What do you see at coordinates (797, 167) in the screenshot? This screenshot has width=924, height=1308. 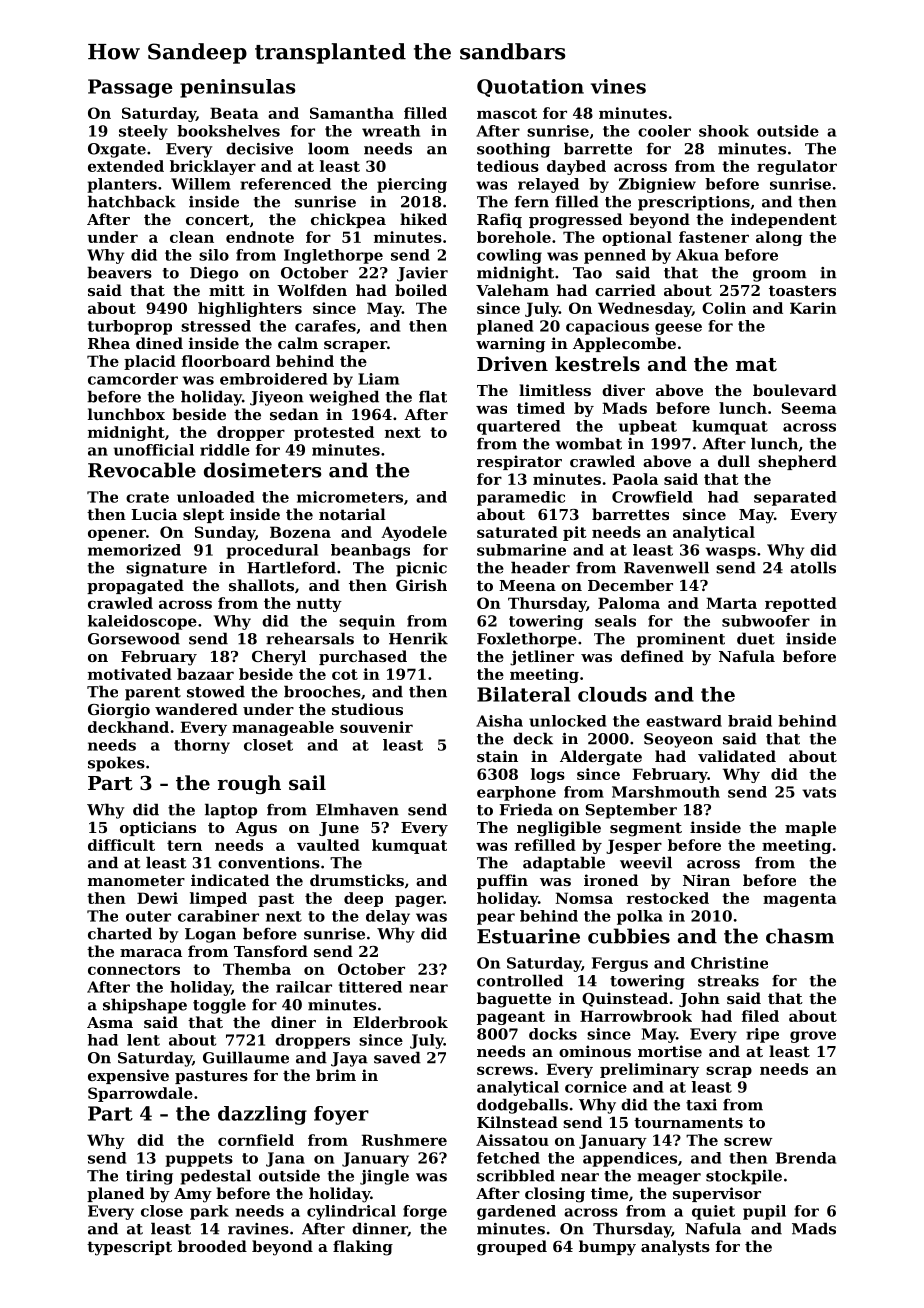 I see `regulator` at bounding box center [797, 167].
